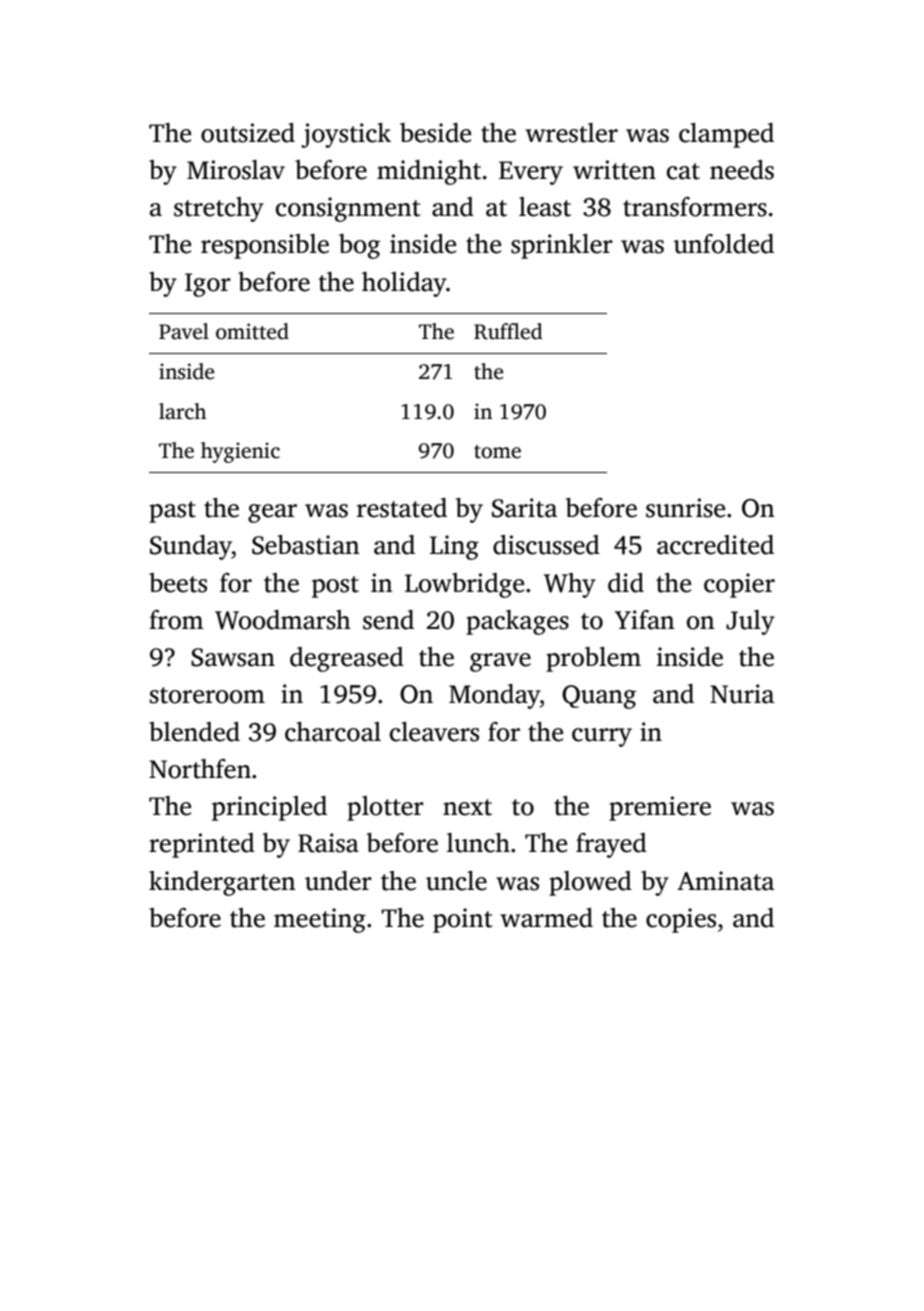  What do you see at coordinates (335, 587) in the screenshot?
I see `post` at bounding box center [335, 587].
